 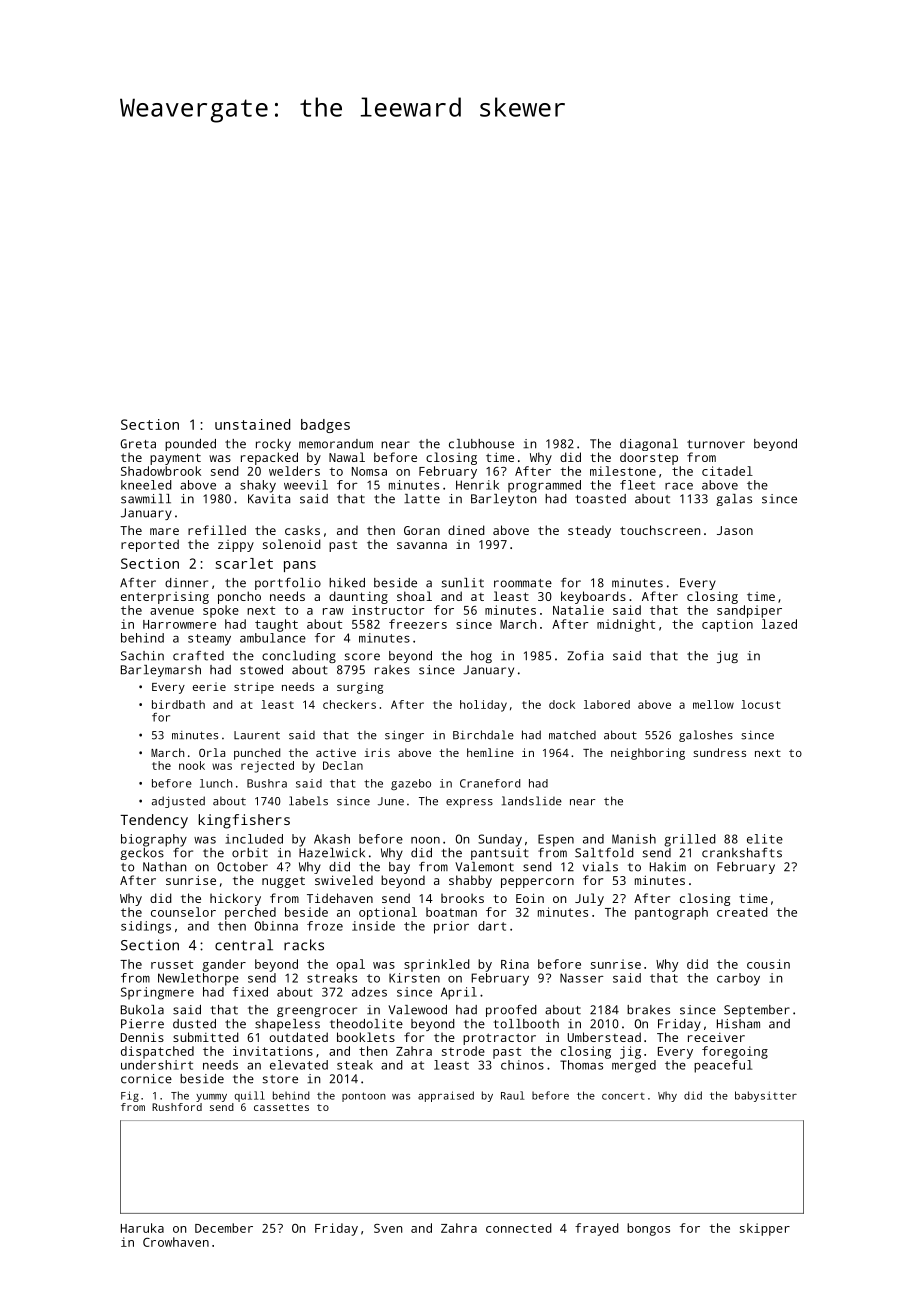 I want to click on Sven, so click(x=388, y=1228).
